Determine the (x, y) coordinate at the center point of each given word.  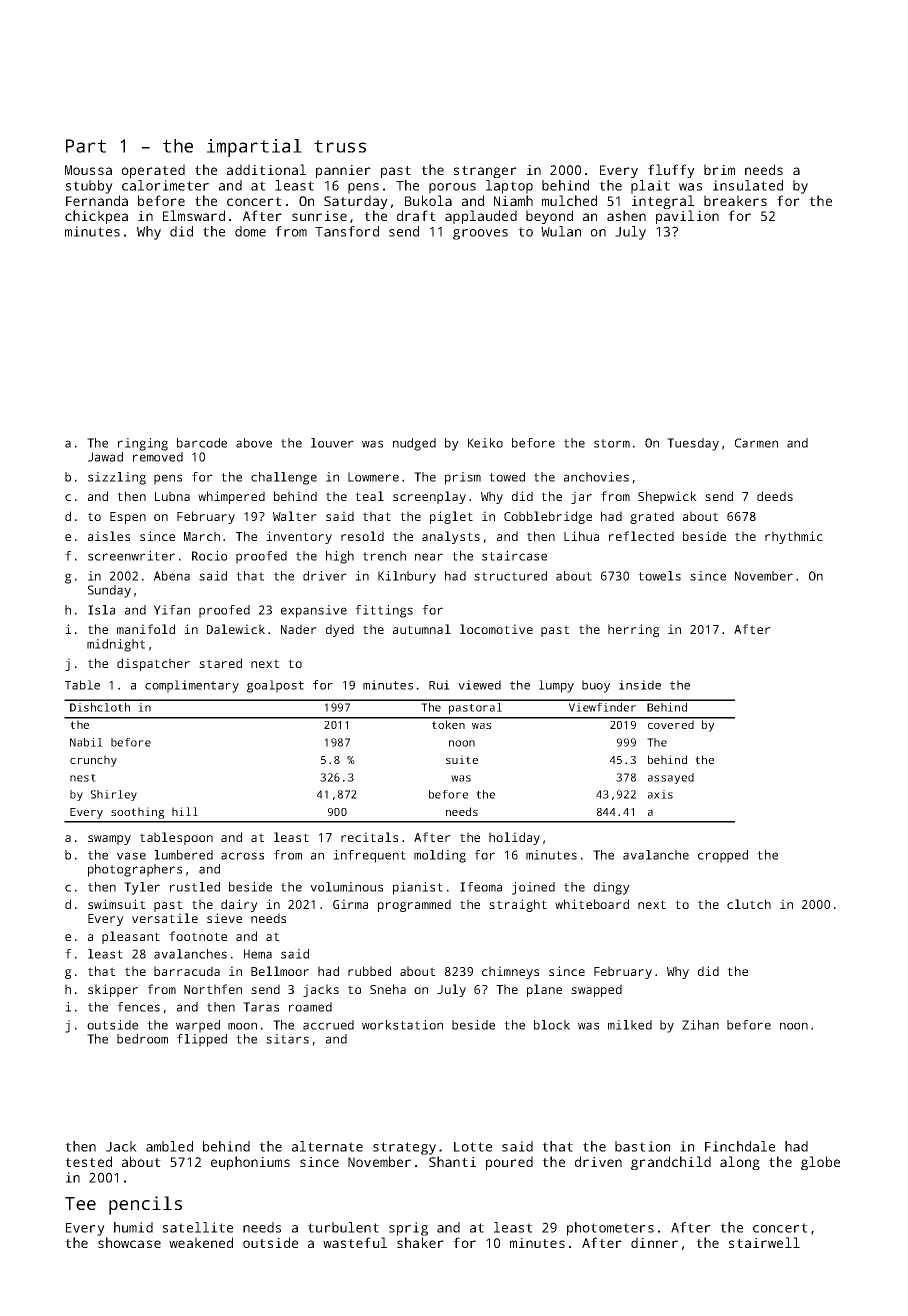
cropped (723, 856)
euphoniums (250, 1163)
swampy (109, 840)
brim (719, 169)
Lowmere (373, 477)
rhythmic (794, 537)
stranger (485, 172)
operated (153, 171)
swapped (596, 990)
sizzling (117, 478)
